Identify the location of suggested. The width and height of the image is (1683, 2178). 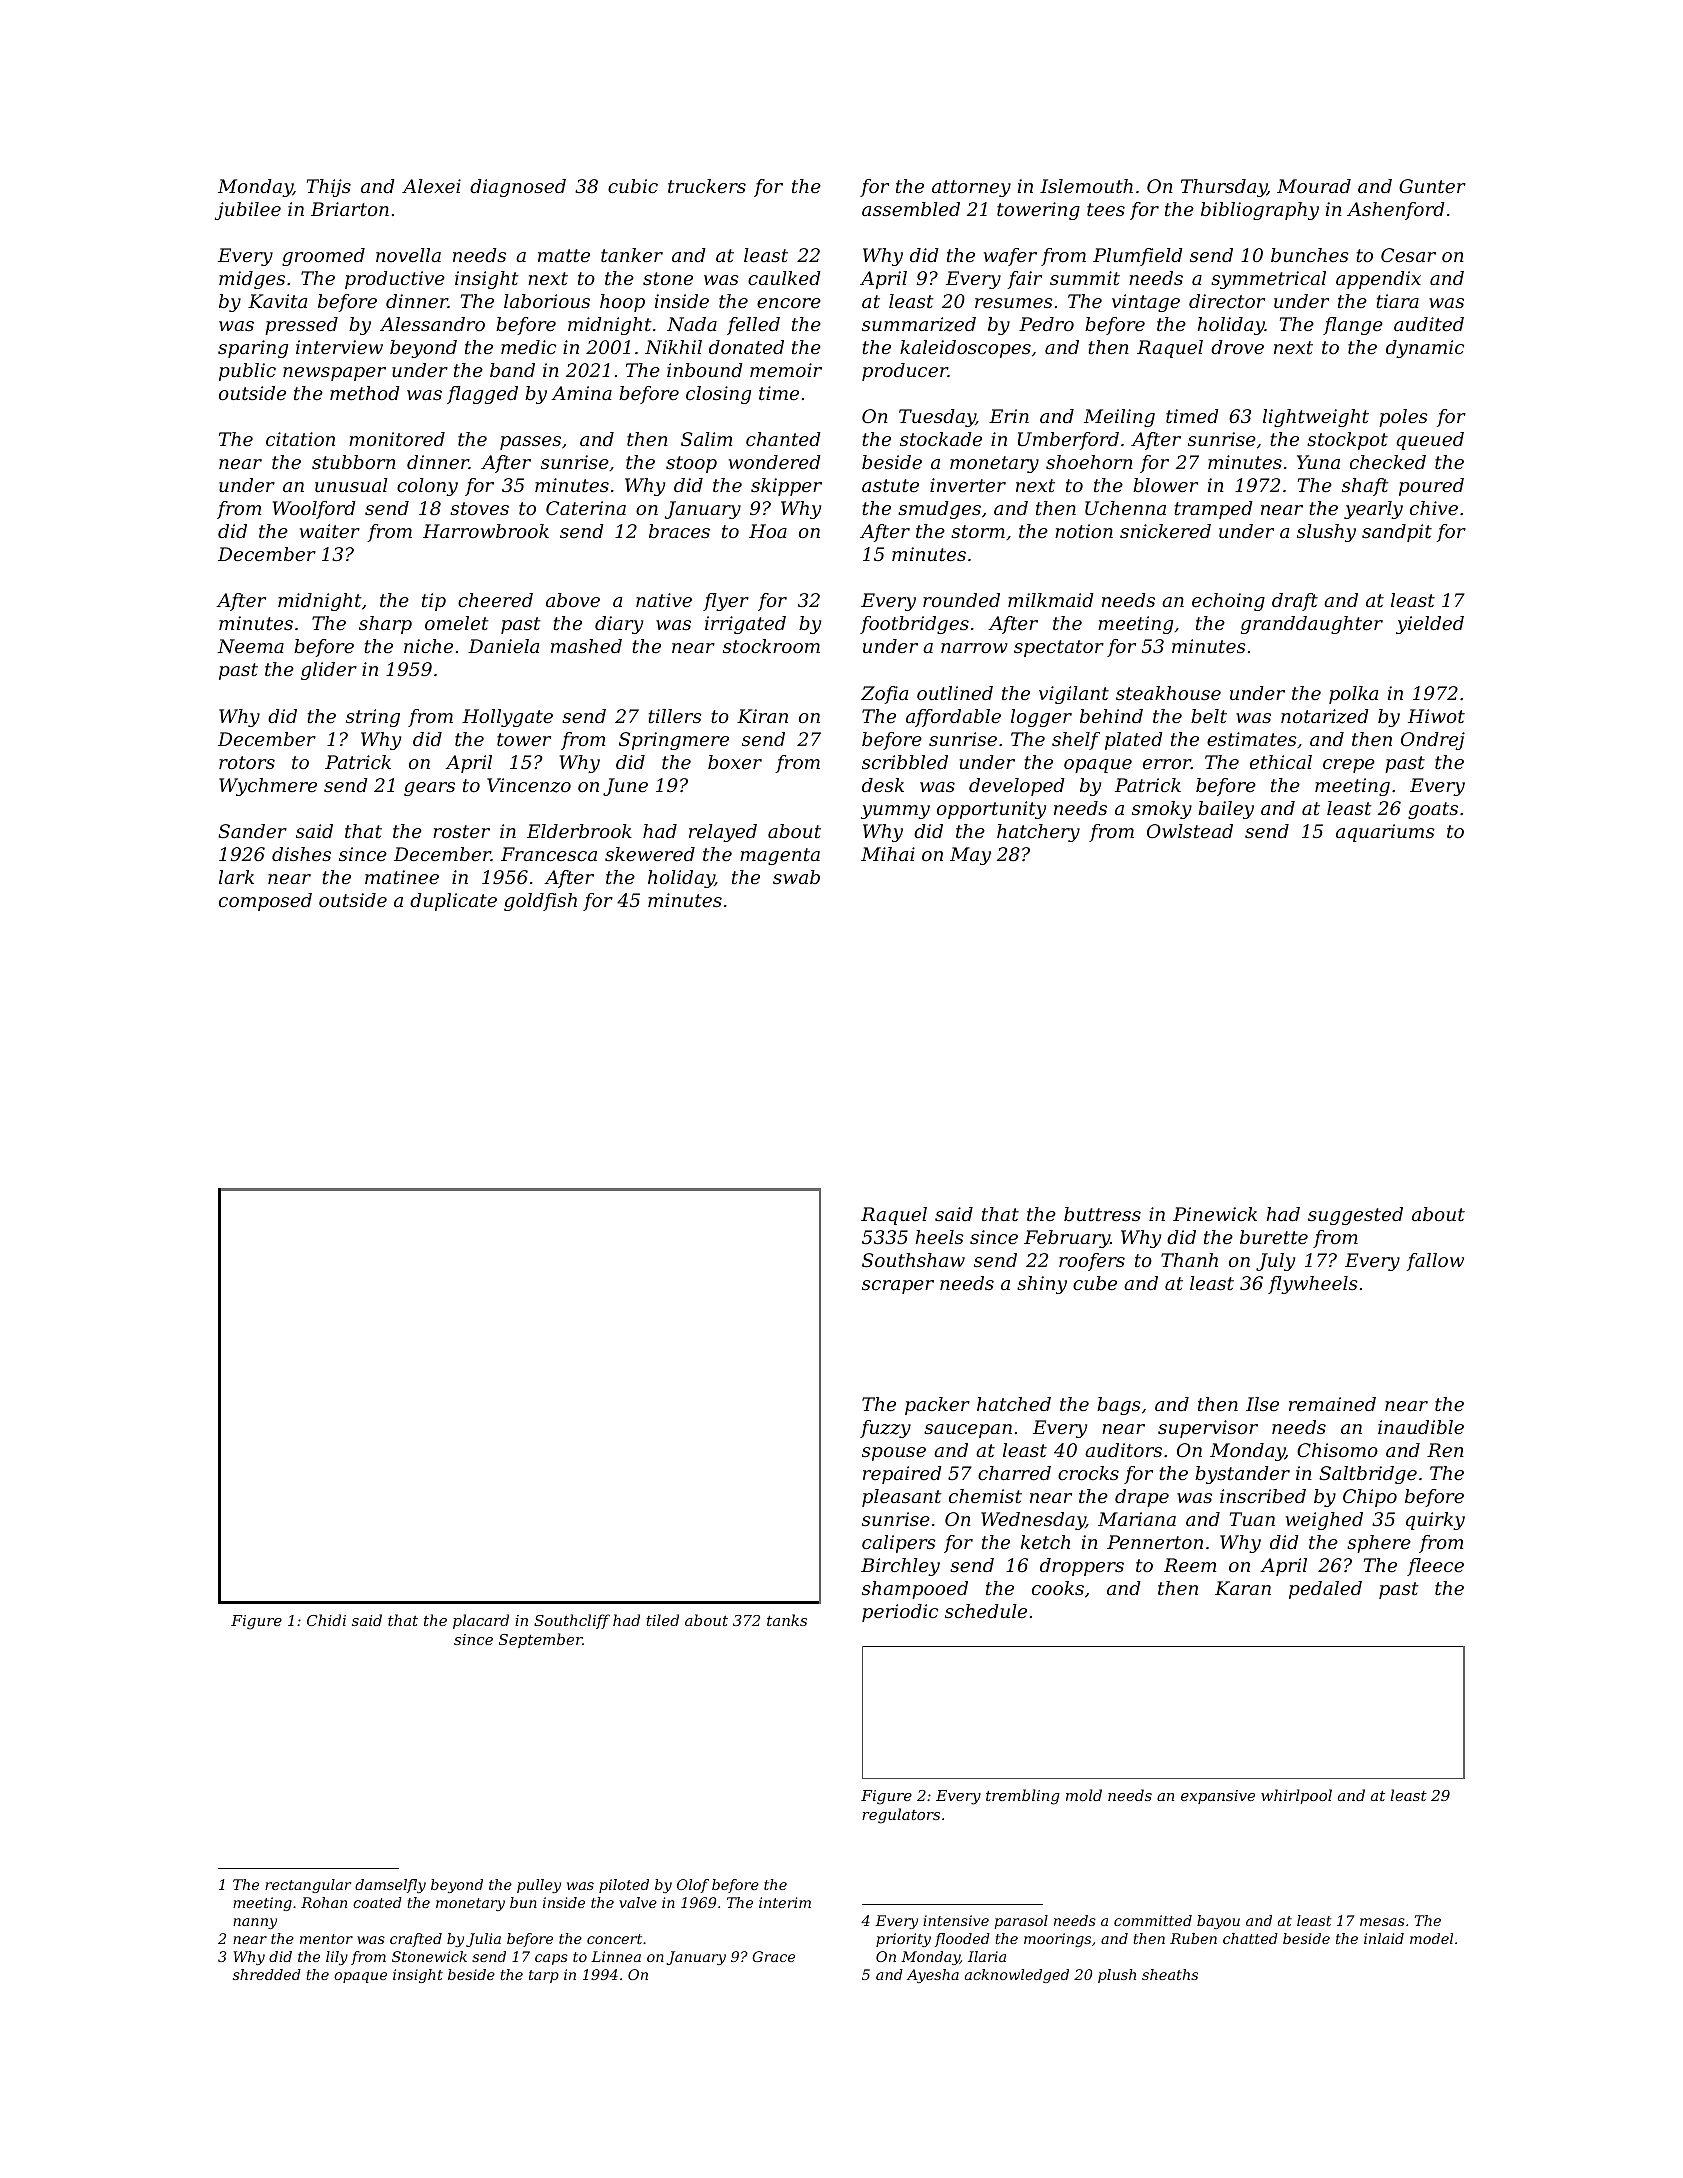
(1355, 1216).
